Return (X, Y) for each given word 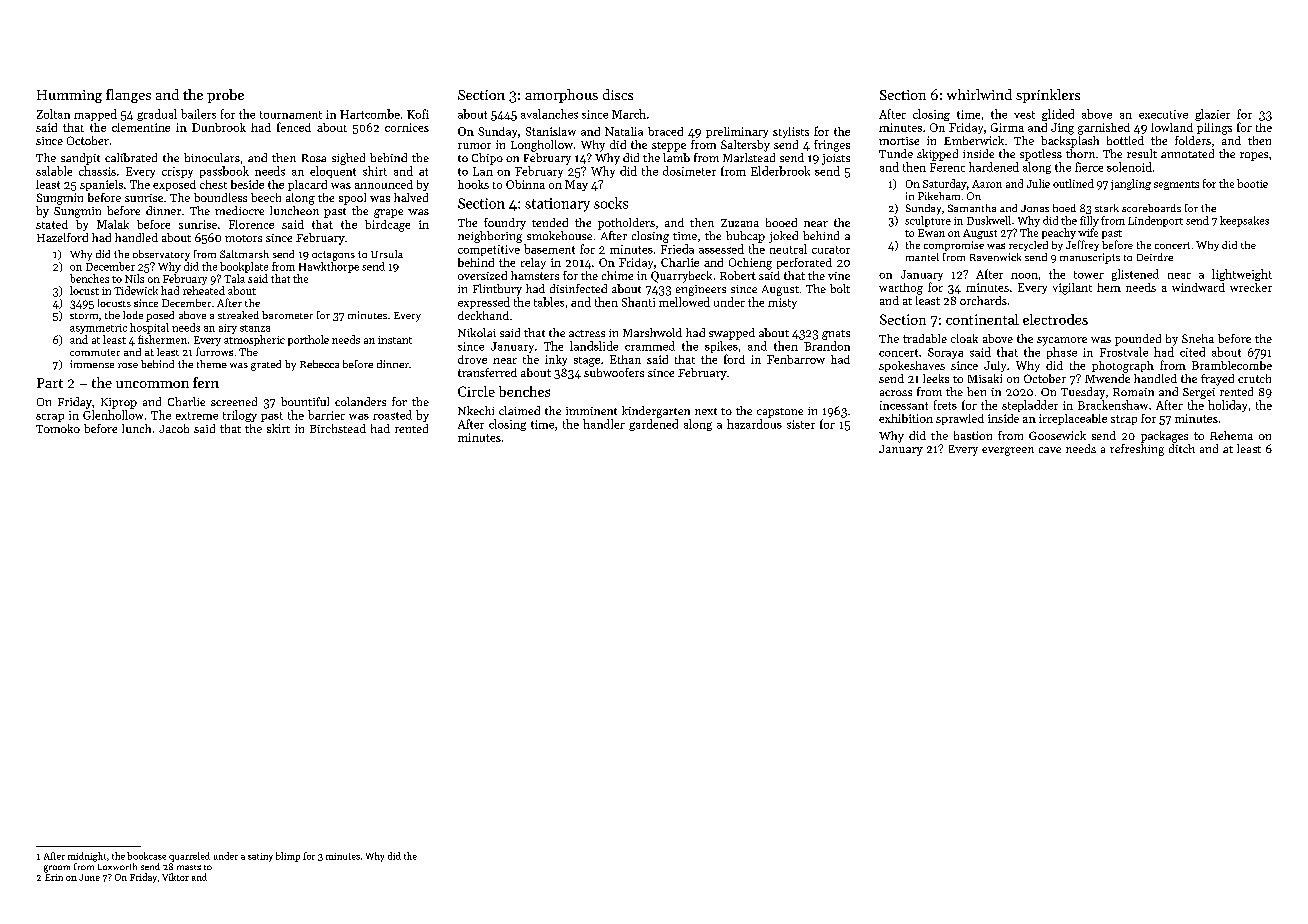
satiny (260, 857)
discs (618, 94)
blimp (288, 857)
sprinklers (1048, 96)
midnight (87, 857)
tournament (291, 115)
